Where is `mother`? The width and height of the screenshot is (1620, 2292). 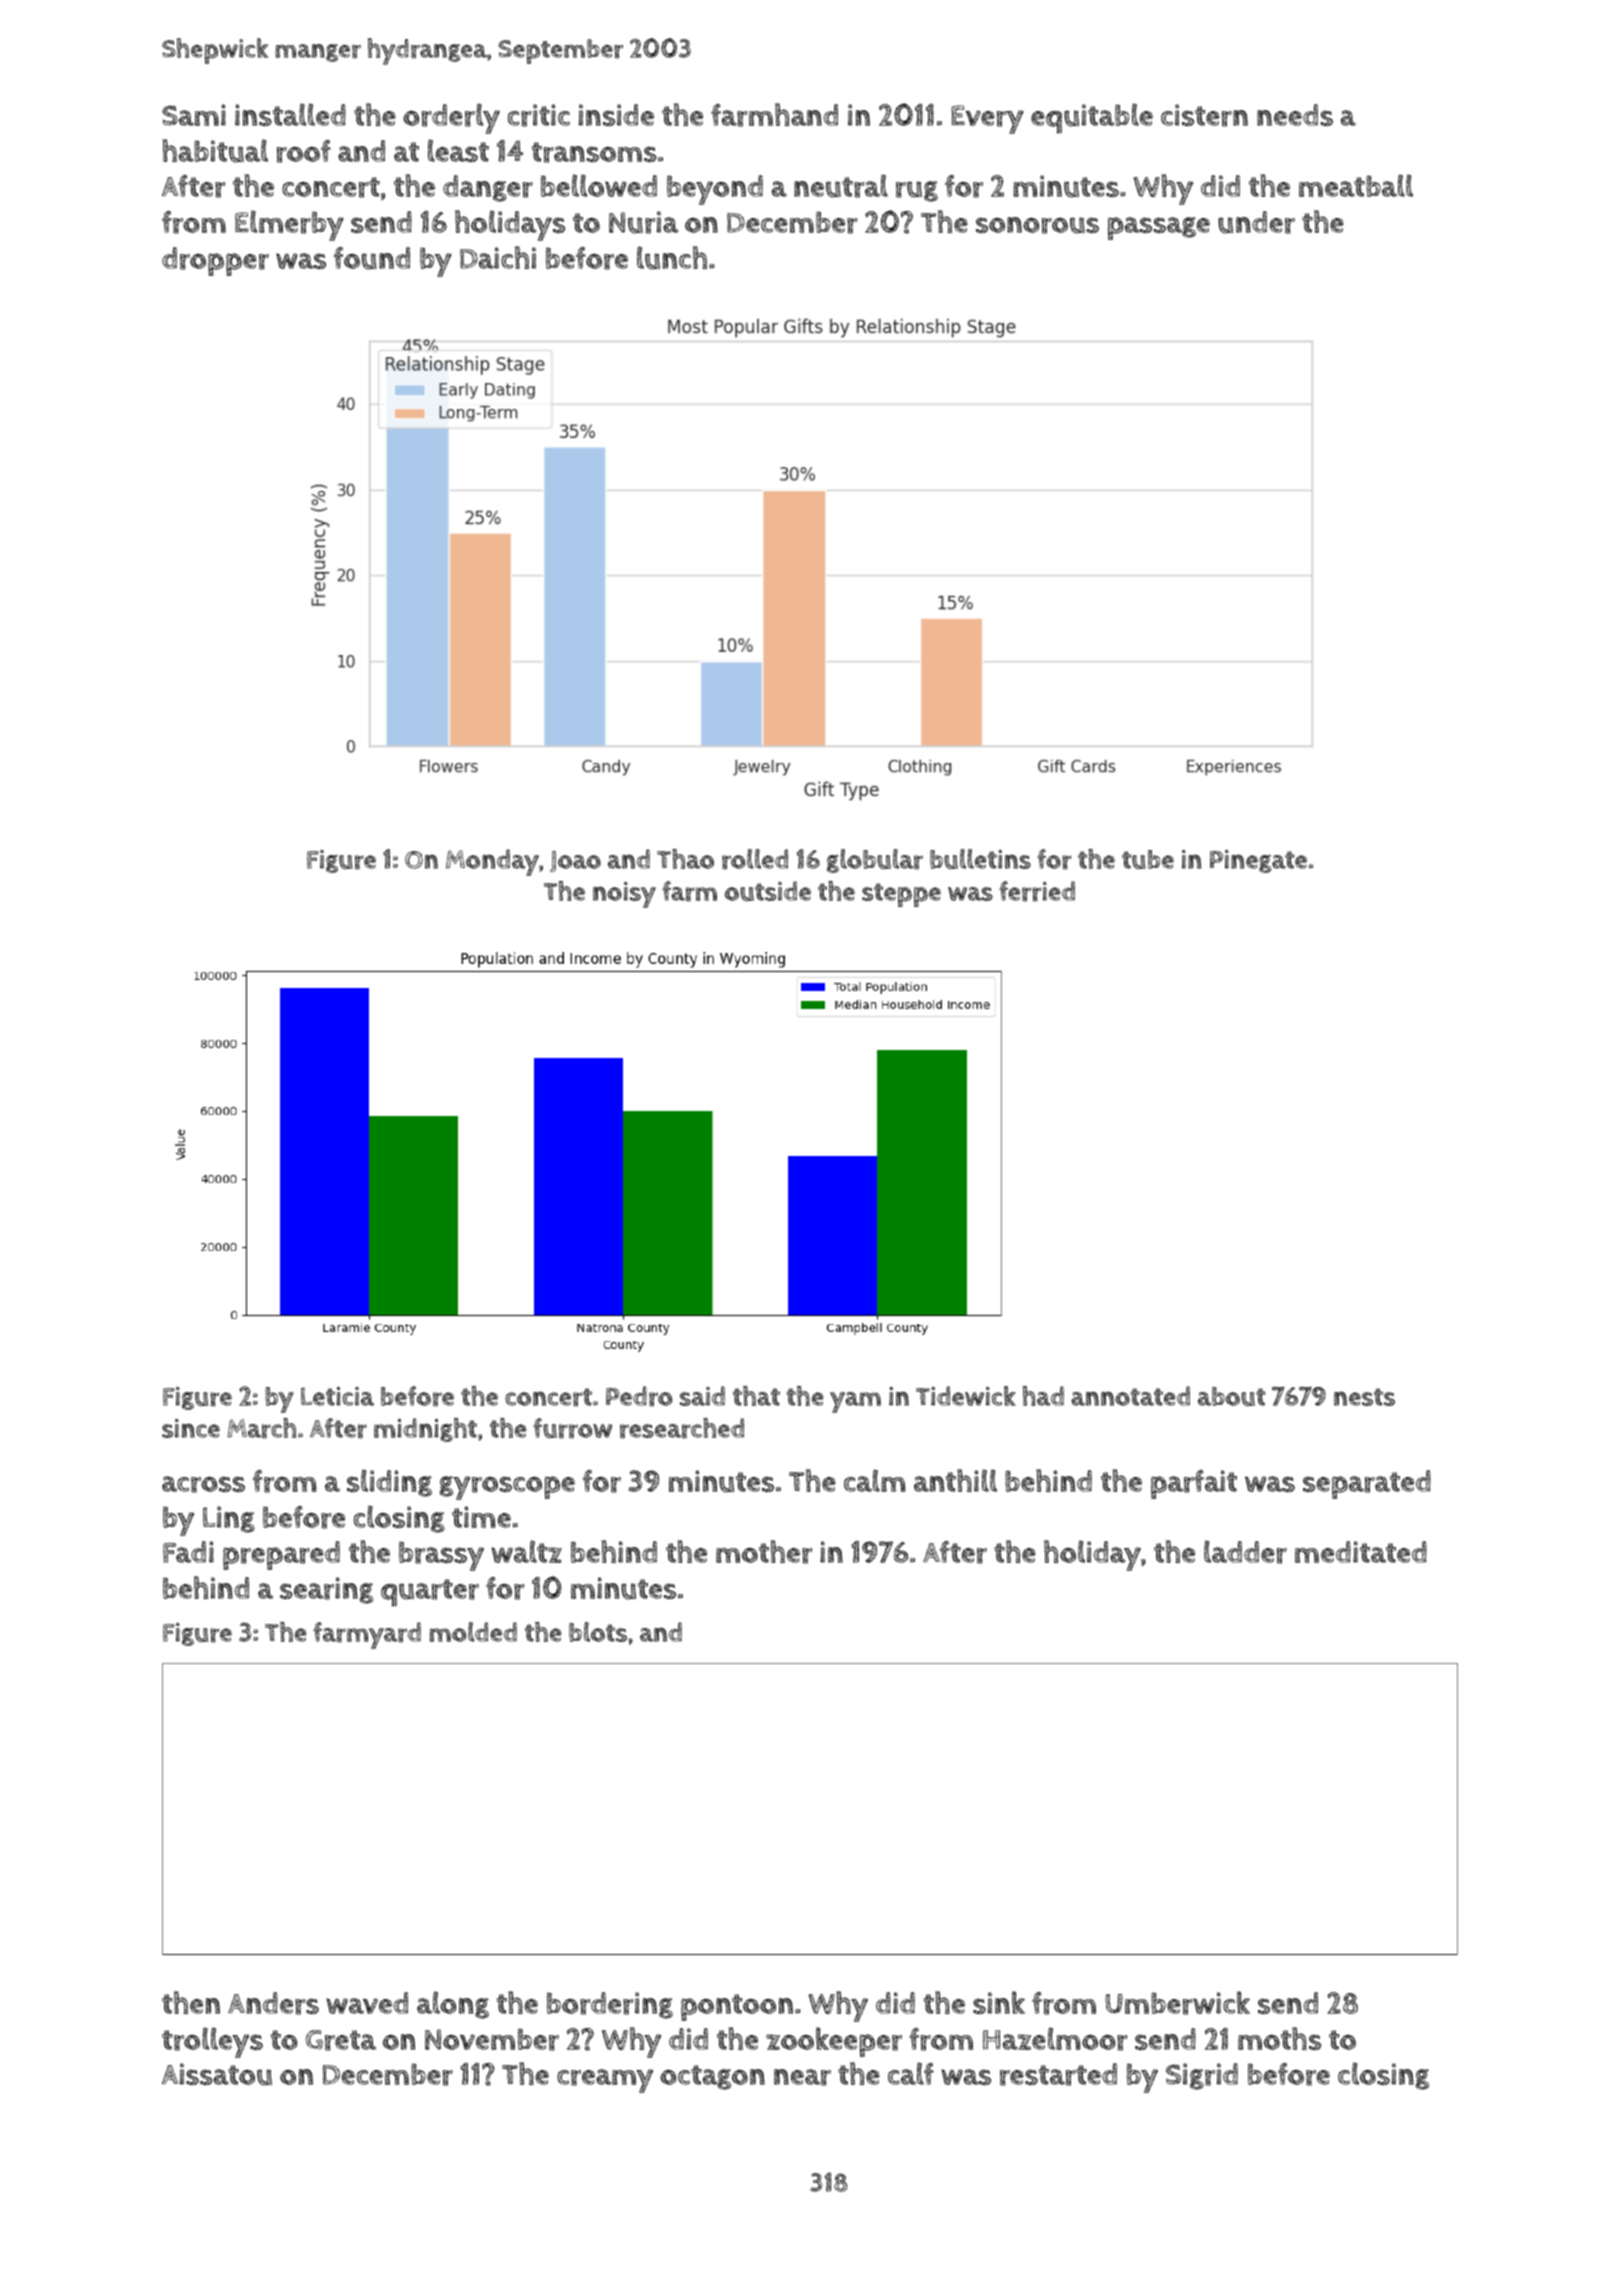
mother is located at coordinates (764, 1552).
